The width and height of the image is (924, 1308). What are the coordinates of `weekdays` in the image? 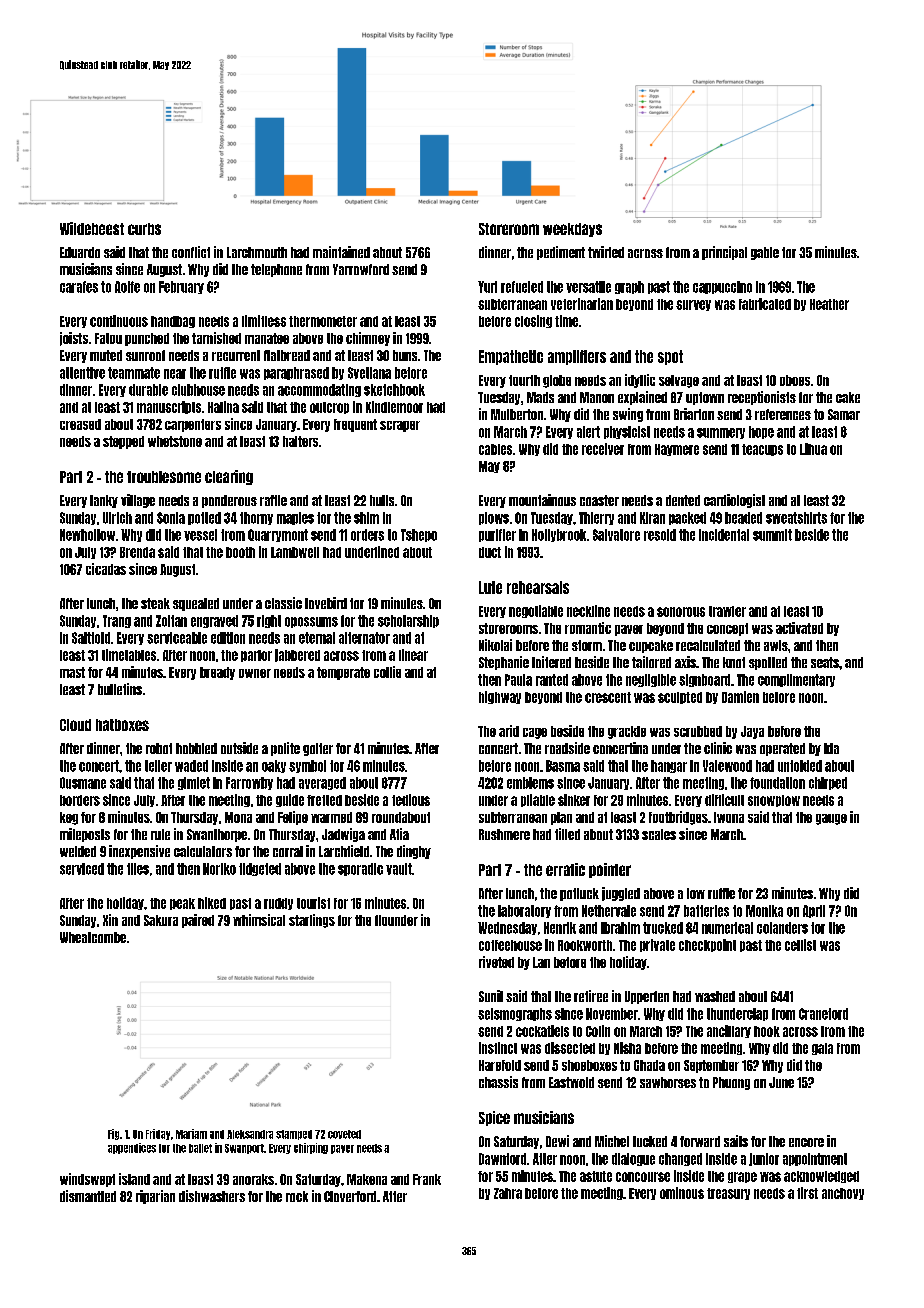 It's located at (572, 230).
